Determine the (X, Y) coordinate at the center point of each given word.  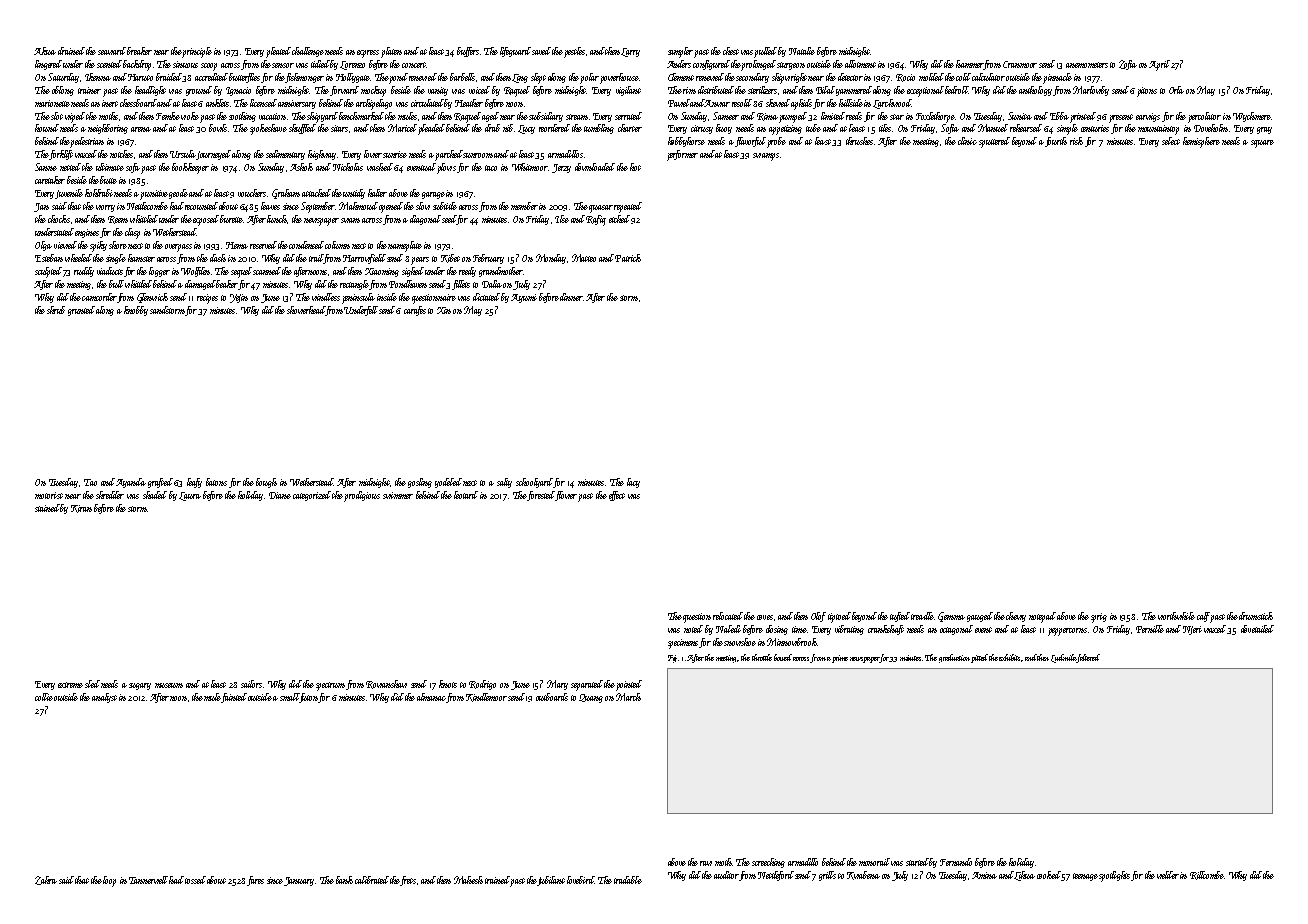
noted (693, 629)
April (1159, 65)
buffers (468, 52)
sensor (283, 65)
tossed (195, 880)
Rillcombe (1207, 875)
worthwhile (1176, 616)
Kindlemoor (486, 697)
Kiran (81, 509)
